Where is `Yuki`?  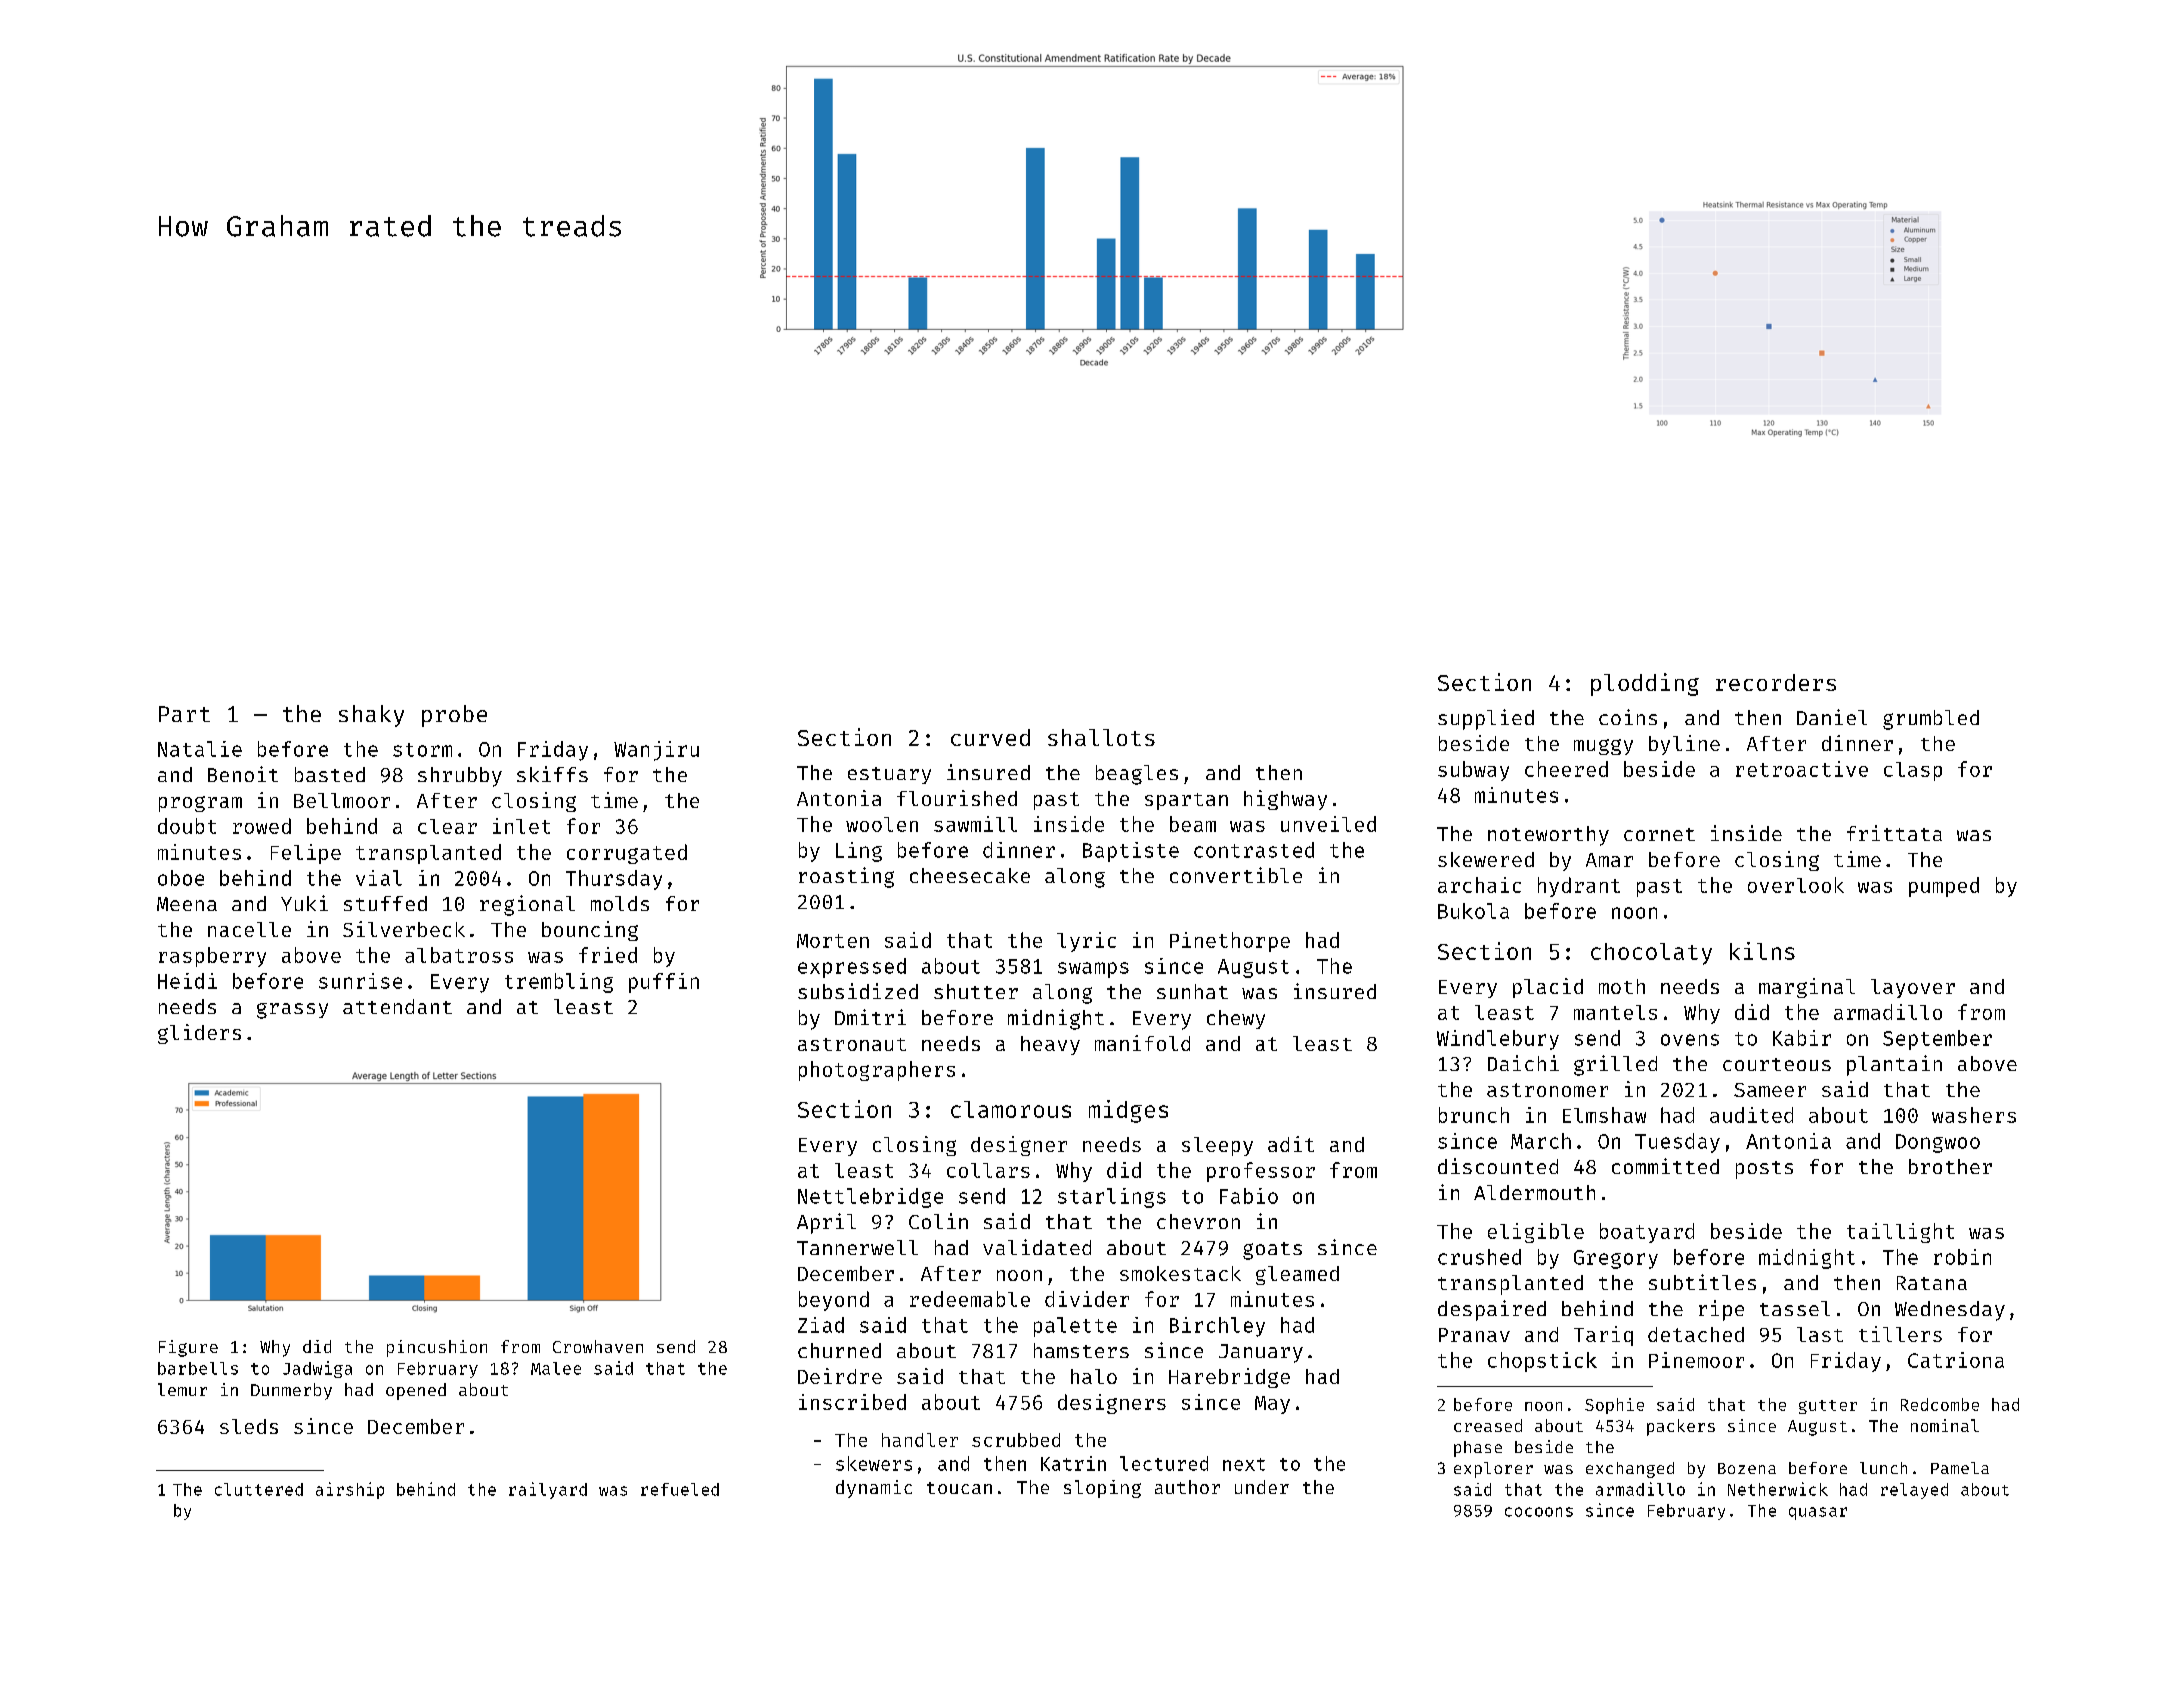 Yuki is located at coordinates (304, 903).
